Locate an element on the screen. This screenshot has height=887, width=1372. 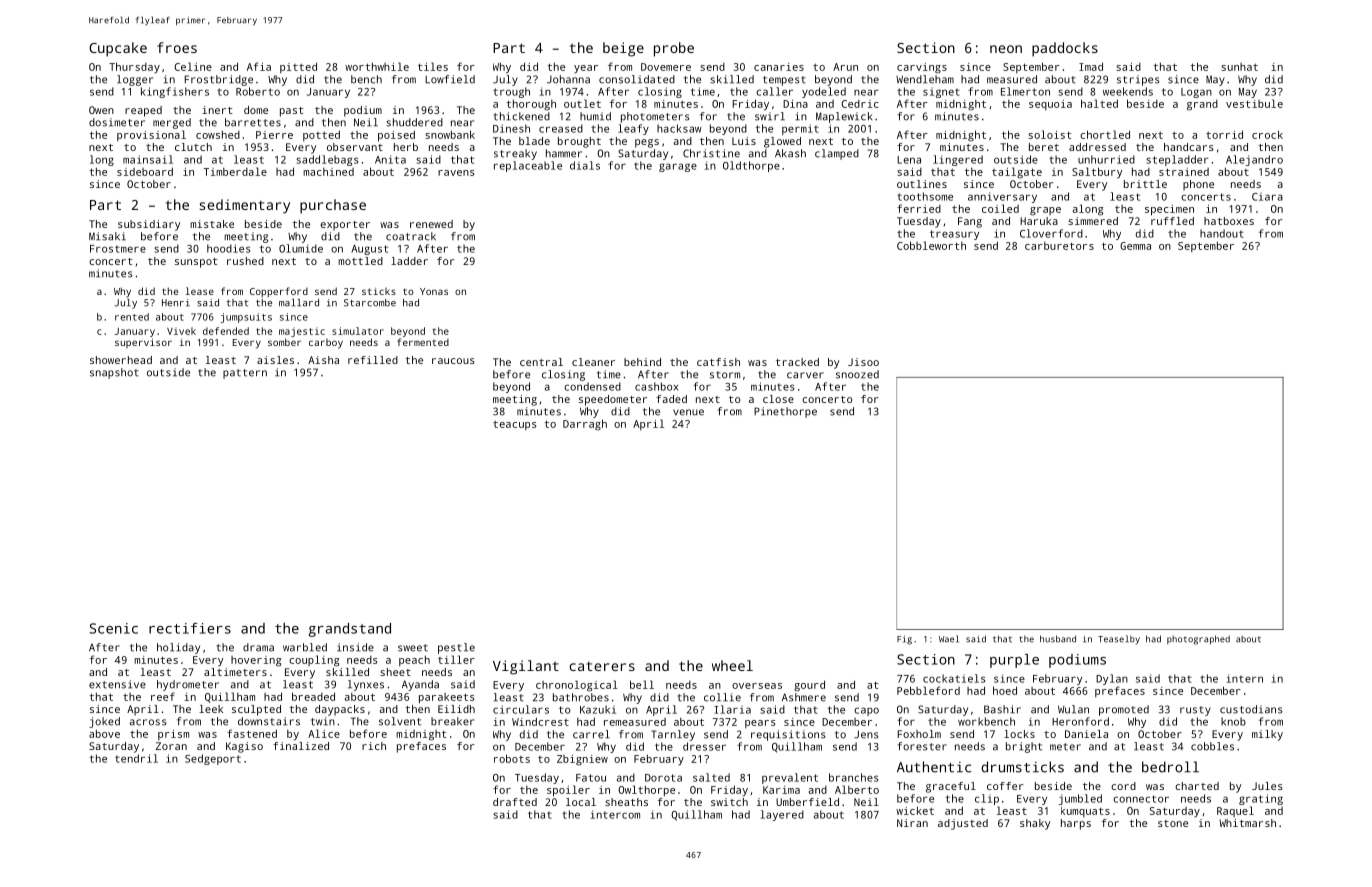
Henri is located at coordinates (176, 303).
